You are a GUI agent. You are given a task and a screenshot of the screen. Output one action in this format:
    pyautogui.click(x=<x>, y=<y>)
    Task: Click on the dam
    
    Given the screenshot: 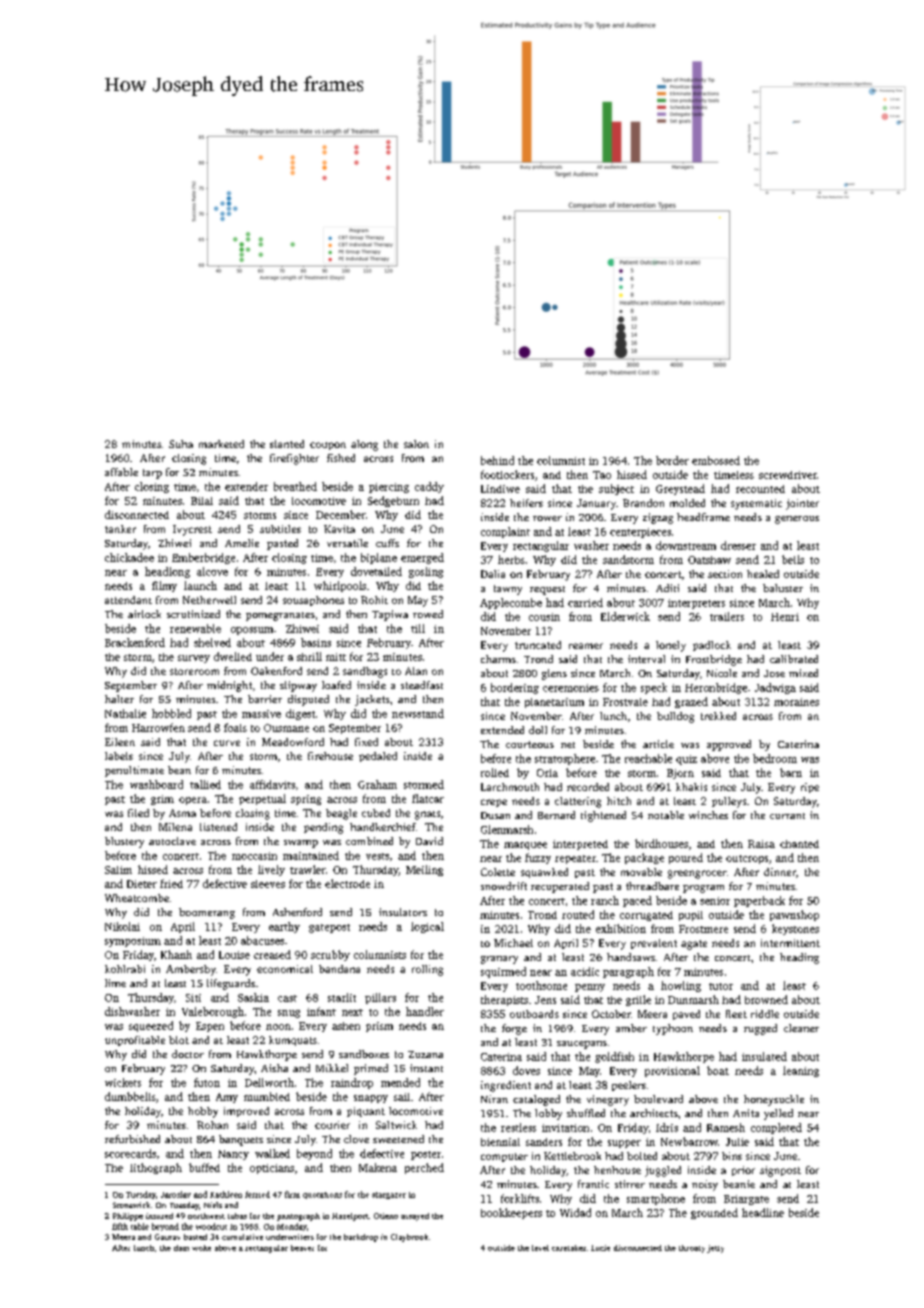 What is the action you would take?
    pyautogui.click(x=181, y=1248)
